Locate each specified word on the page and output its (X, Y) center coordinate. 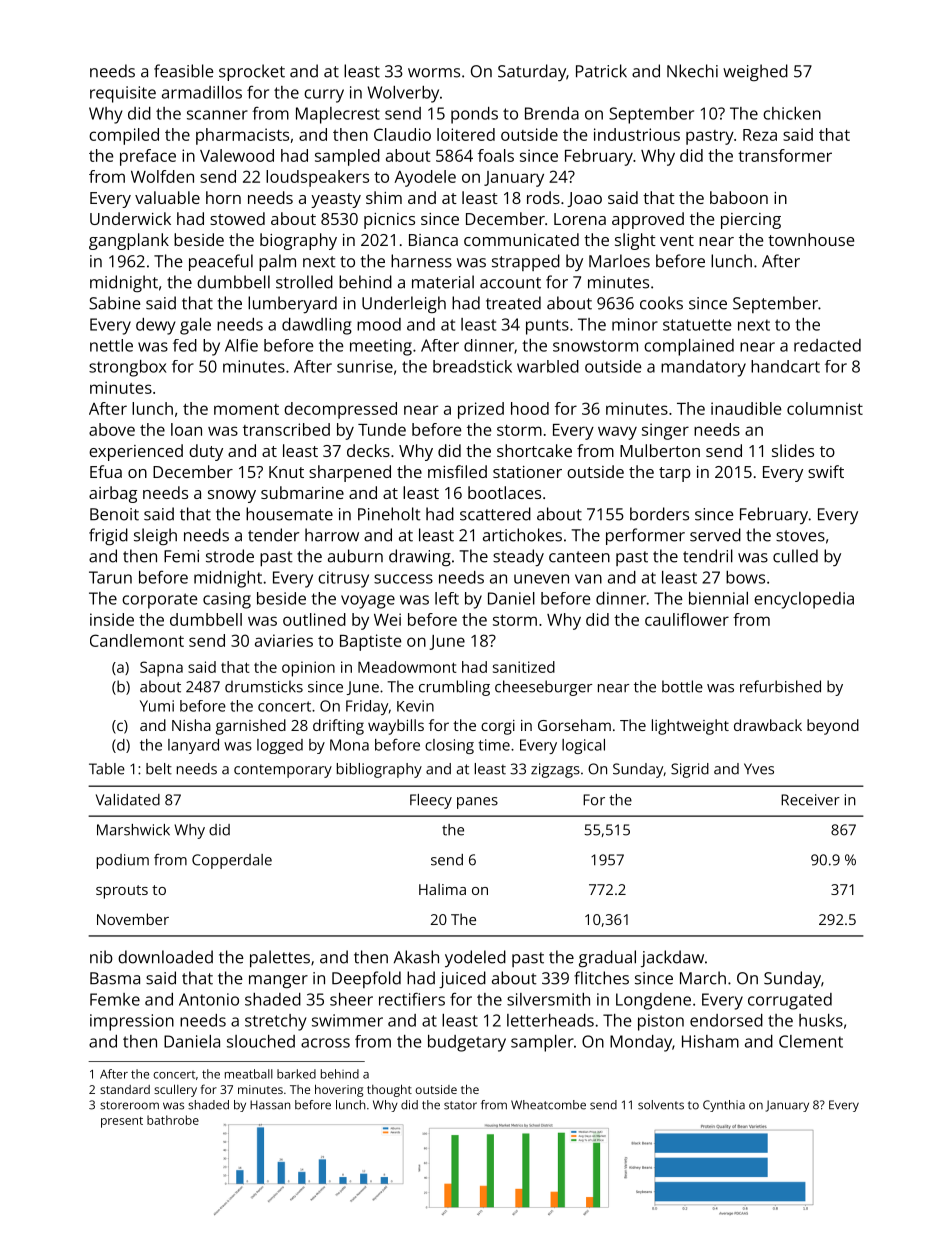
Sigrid (690, 770)
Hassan (270, 1105)
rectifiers (412, 999)
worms (434, 73)
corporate (160, 601)
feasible (184, 71)
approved (648, 220)
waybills (396, 727)
